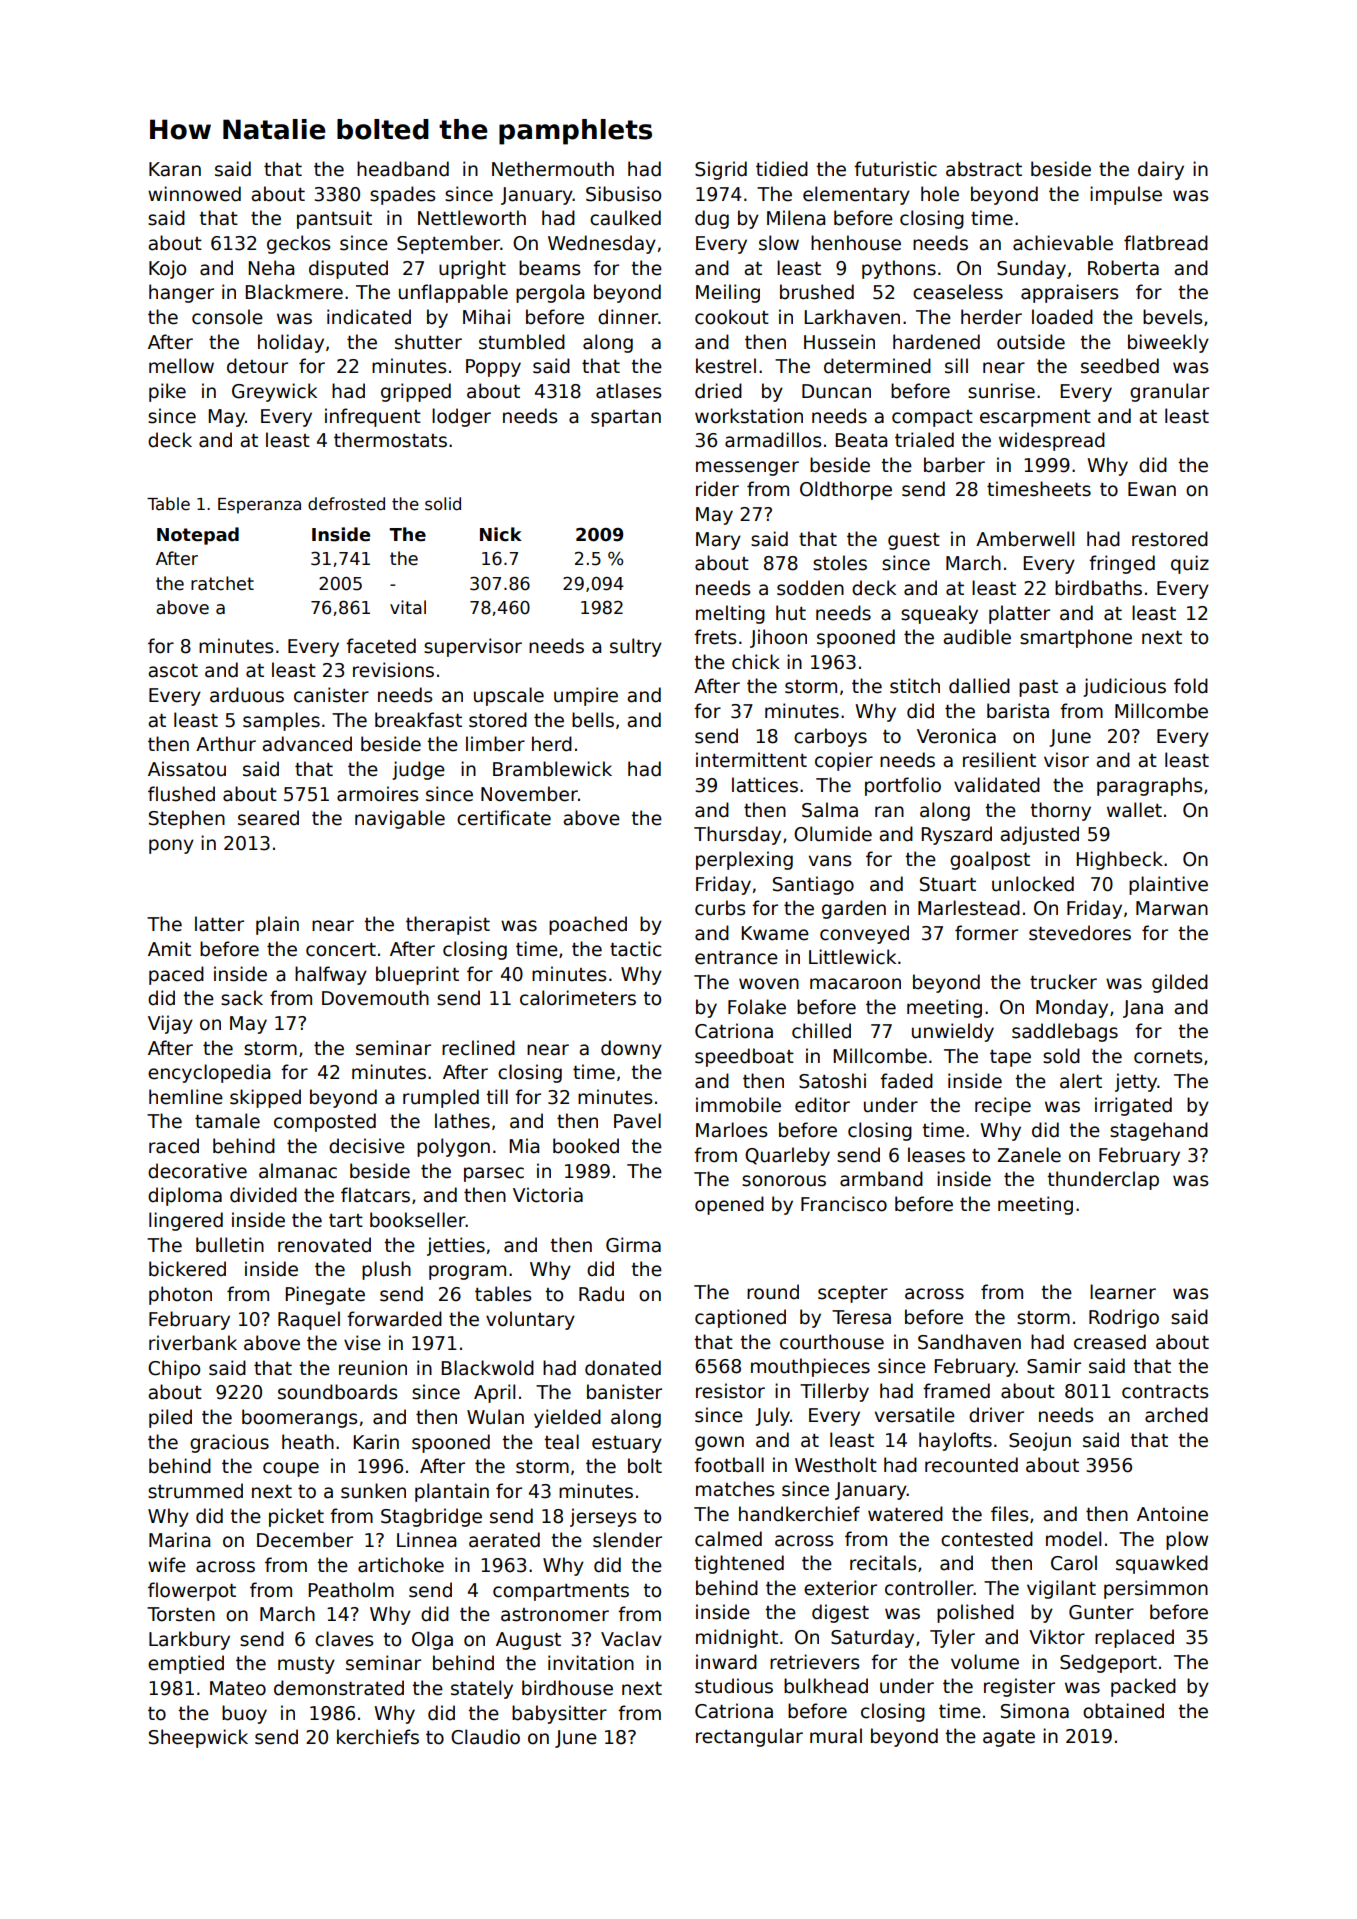  I want to click on fold, so click(1191, 686).
